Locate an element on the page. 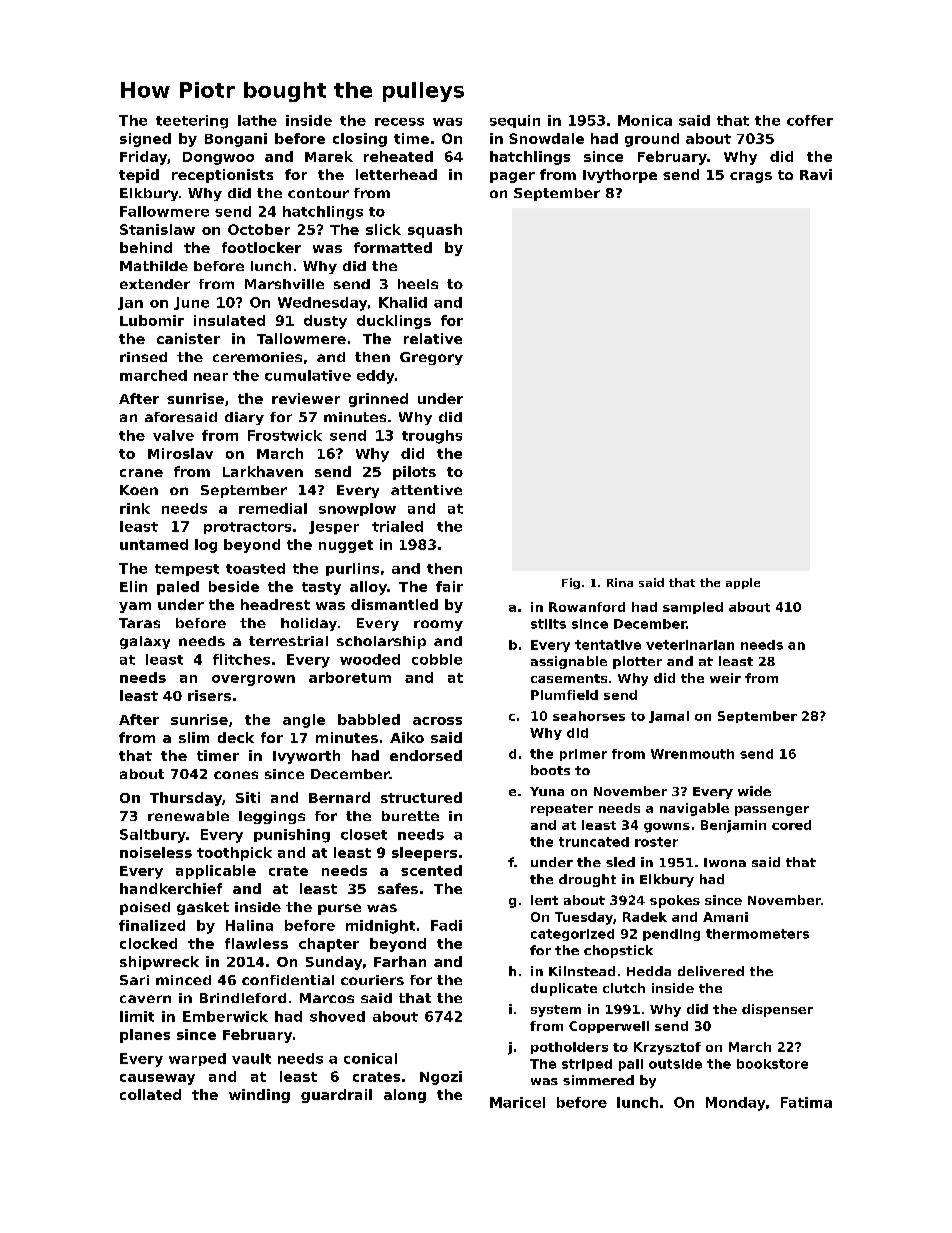  apple is located at coordinates (743, 583).
